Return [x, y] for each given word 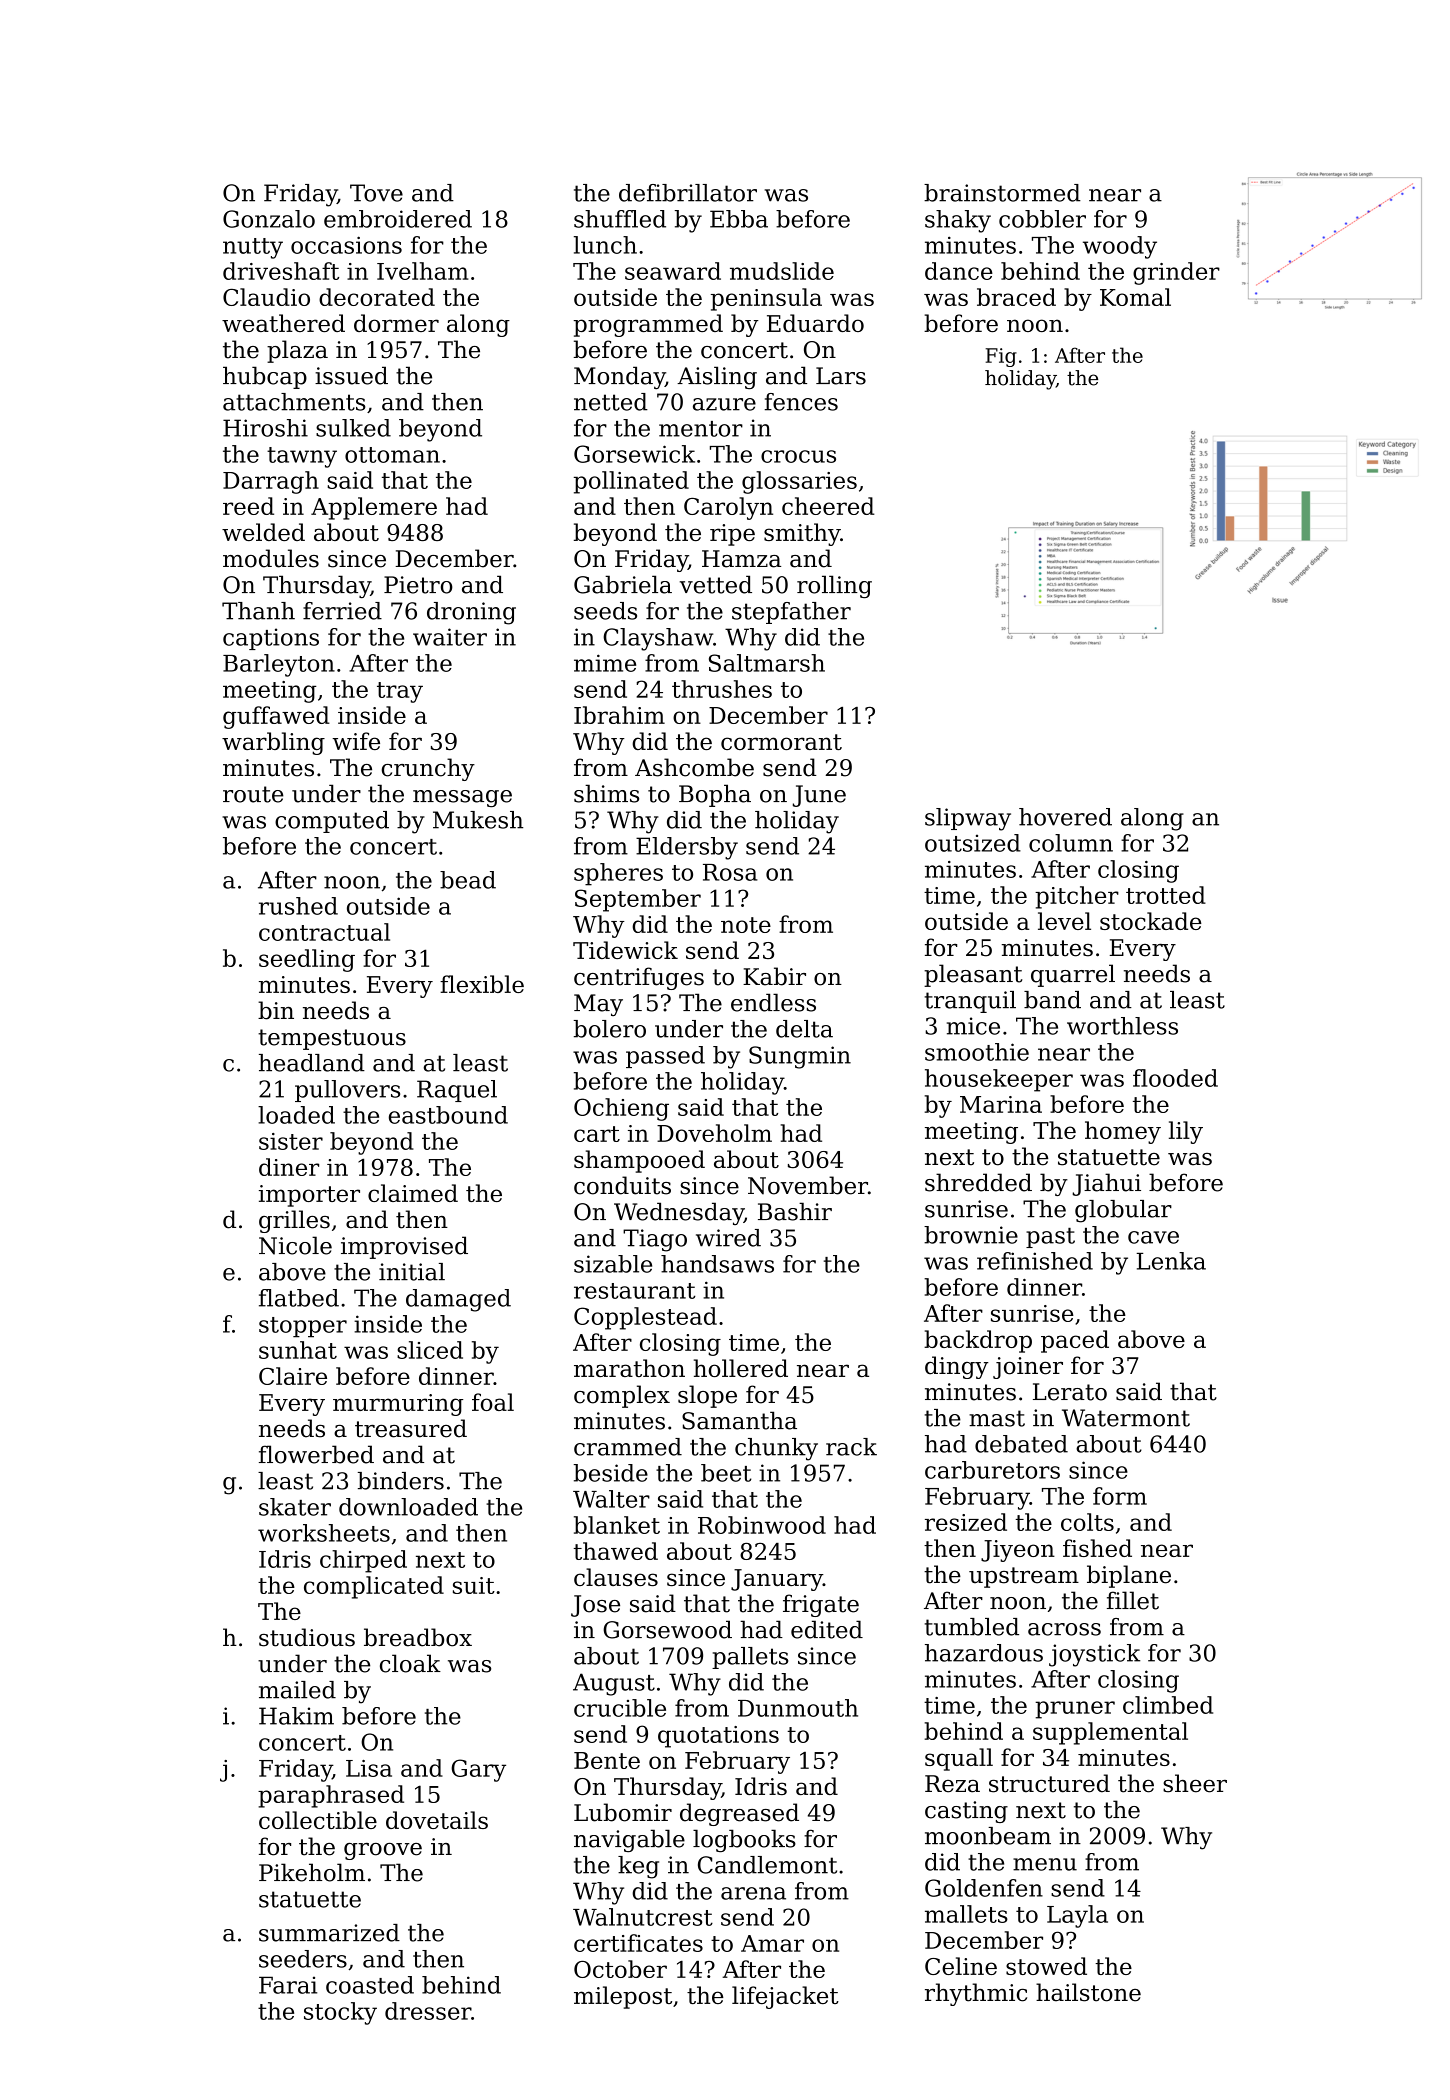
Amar [772, 1943]
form [1120, 1496]
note [746, 925]
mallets [966, 1914]
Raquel [457, 1091]
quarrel [1073, 975]
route [253, 794]
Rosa [730, 872]
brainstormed [1002, 193]
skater [295, 1507]
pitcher [1077, 897]
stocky [340, 2013]
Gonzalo [269, 219]
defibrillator [688, 193]
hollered [741, 1368]
